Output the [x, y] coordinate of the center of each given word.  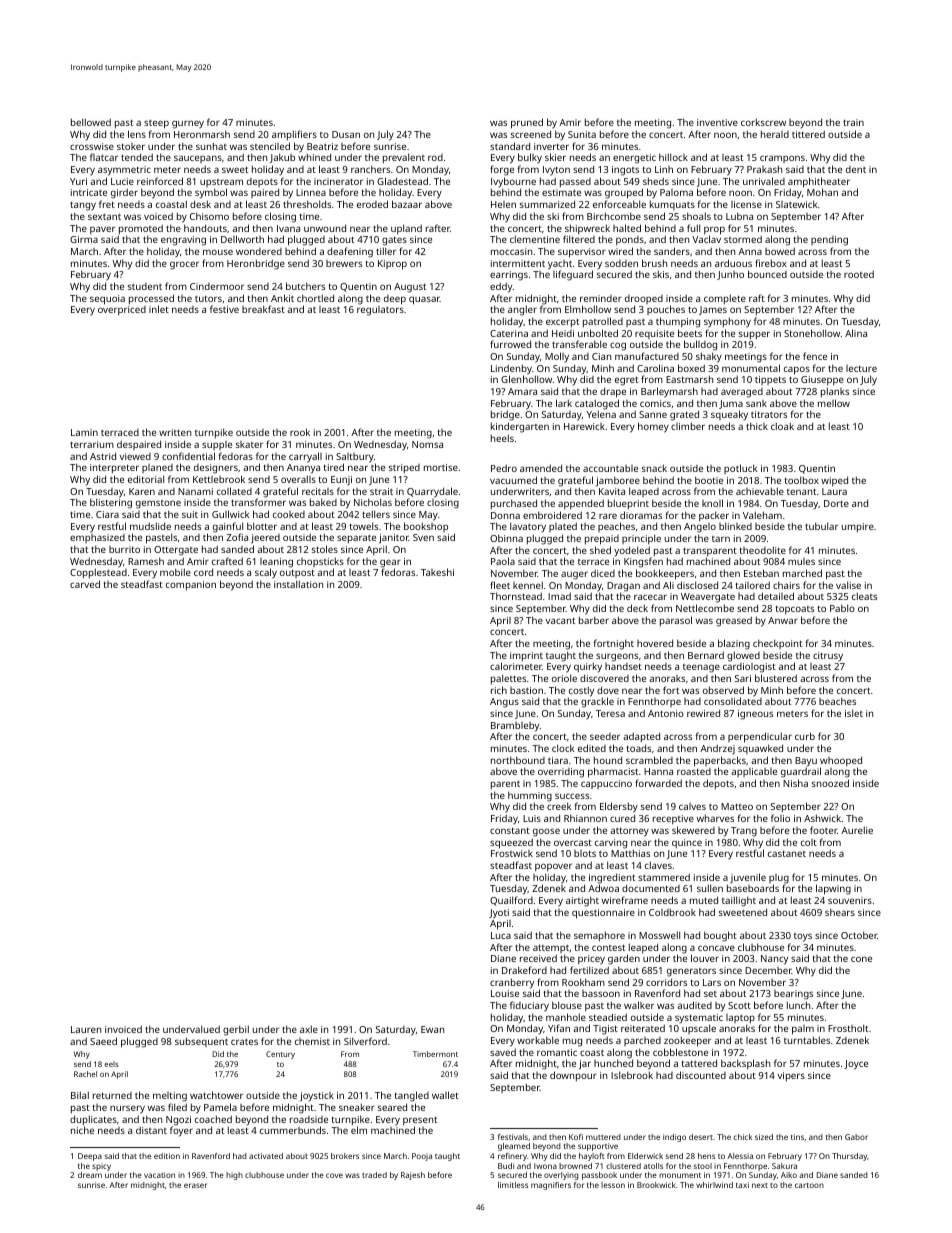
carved [85, 584]
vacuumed [513, 480]
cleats [864, 596]
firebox [771, 263]
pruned [527, 123]
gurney [188, 124]
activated [266, 1156]
